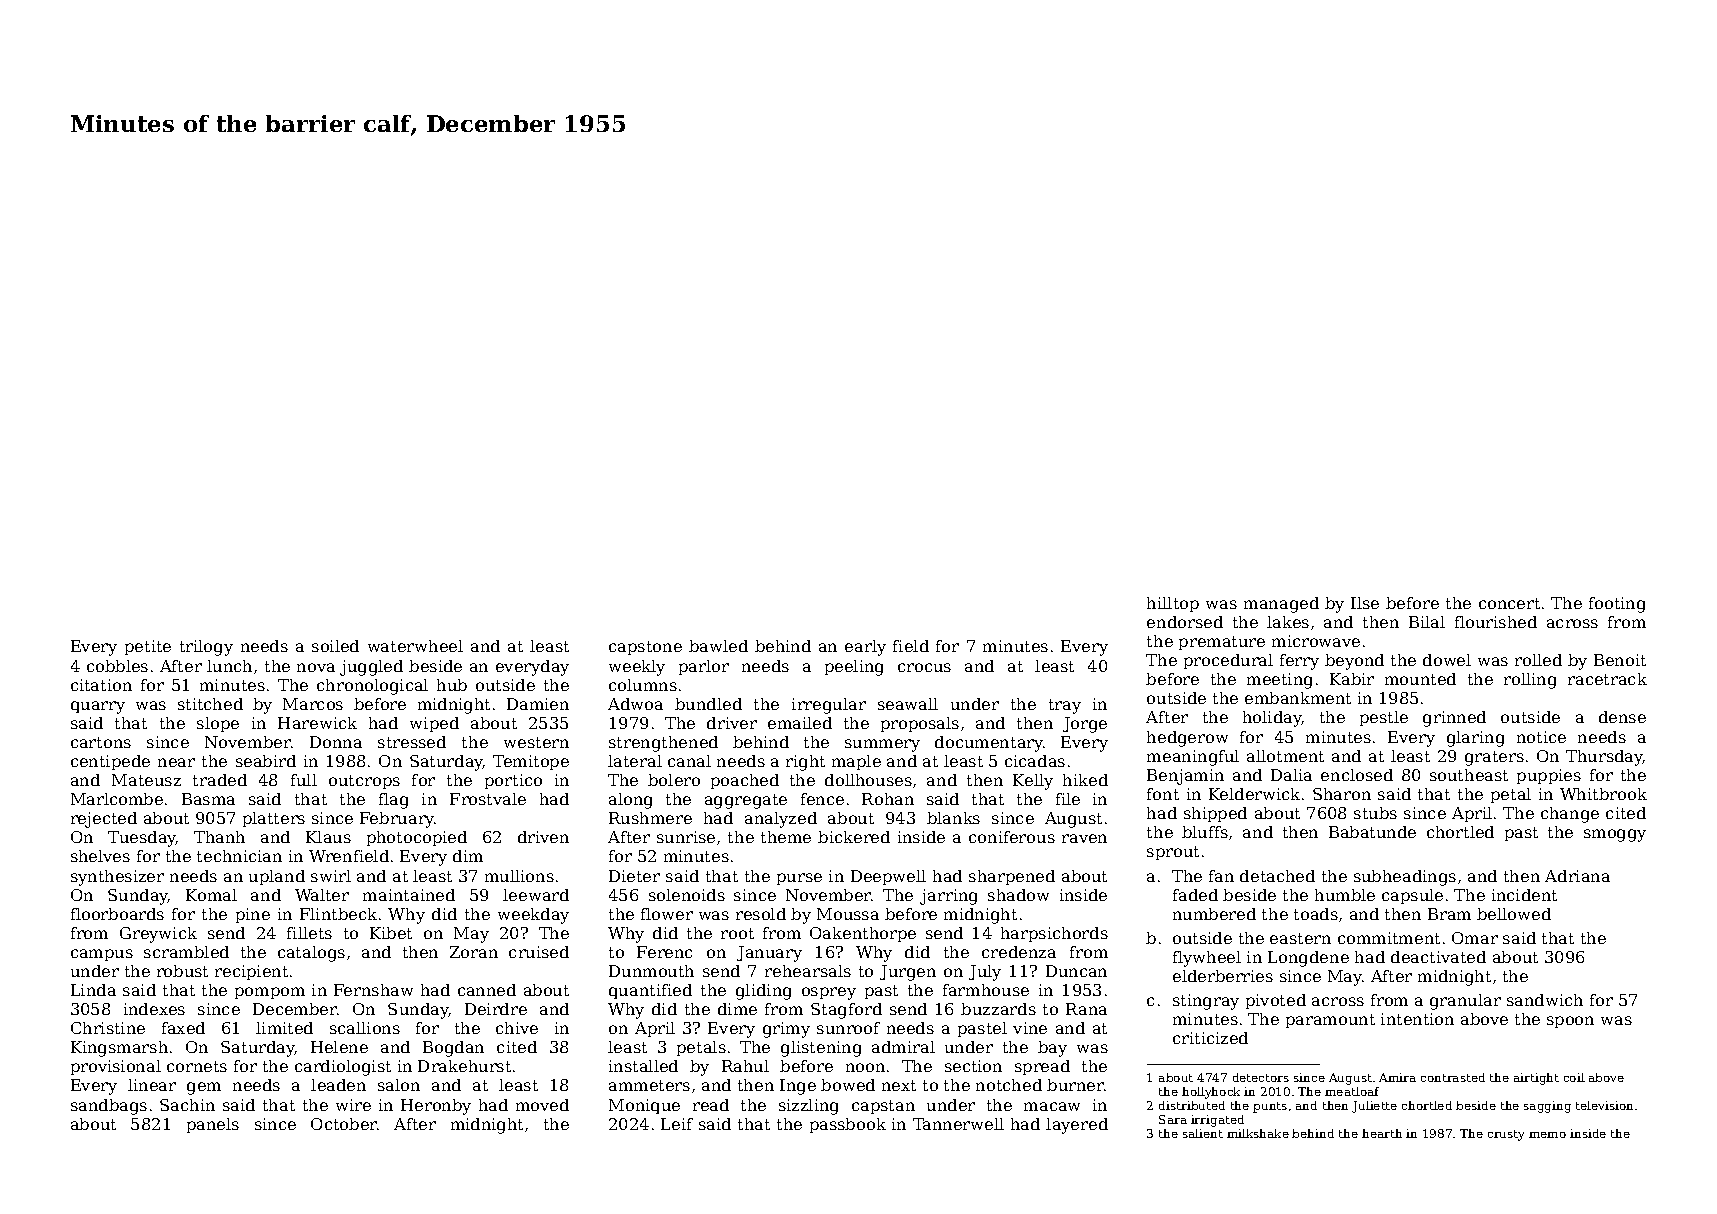 The image size is (1717, 1214). I want to click on panels, so click(213, 1125).
